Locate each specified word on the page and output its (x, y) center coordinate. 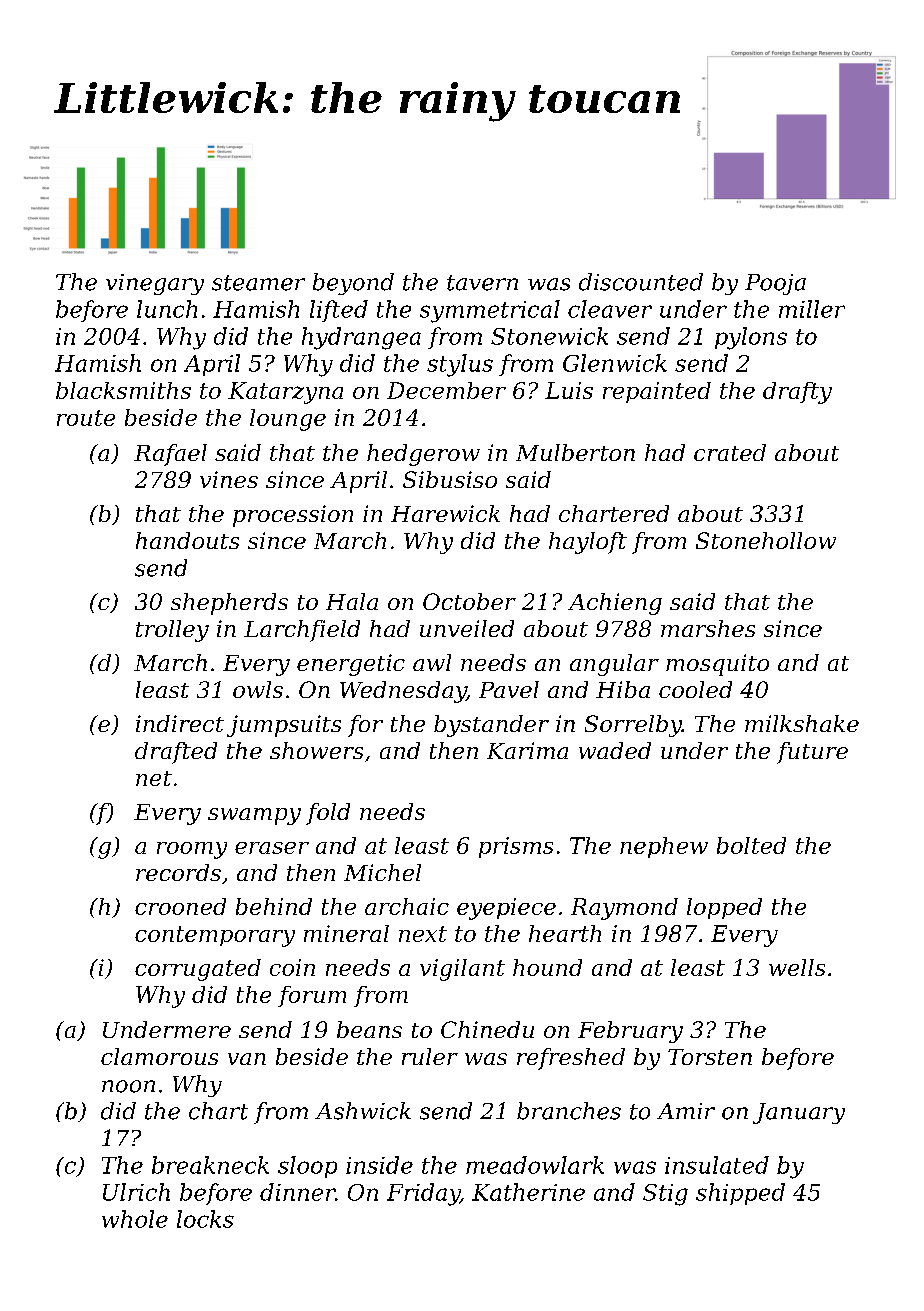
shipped (740, 1194)
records (178, 872)
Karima (527, 750)
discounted (641, 282)
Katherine (528, 1192)
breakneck (210, 1165)
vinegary (155, 284)
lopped (724, 908)
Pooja (775, 284)
